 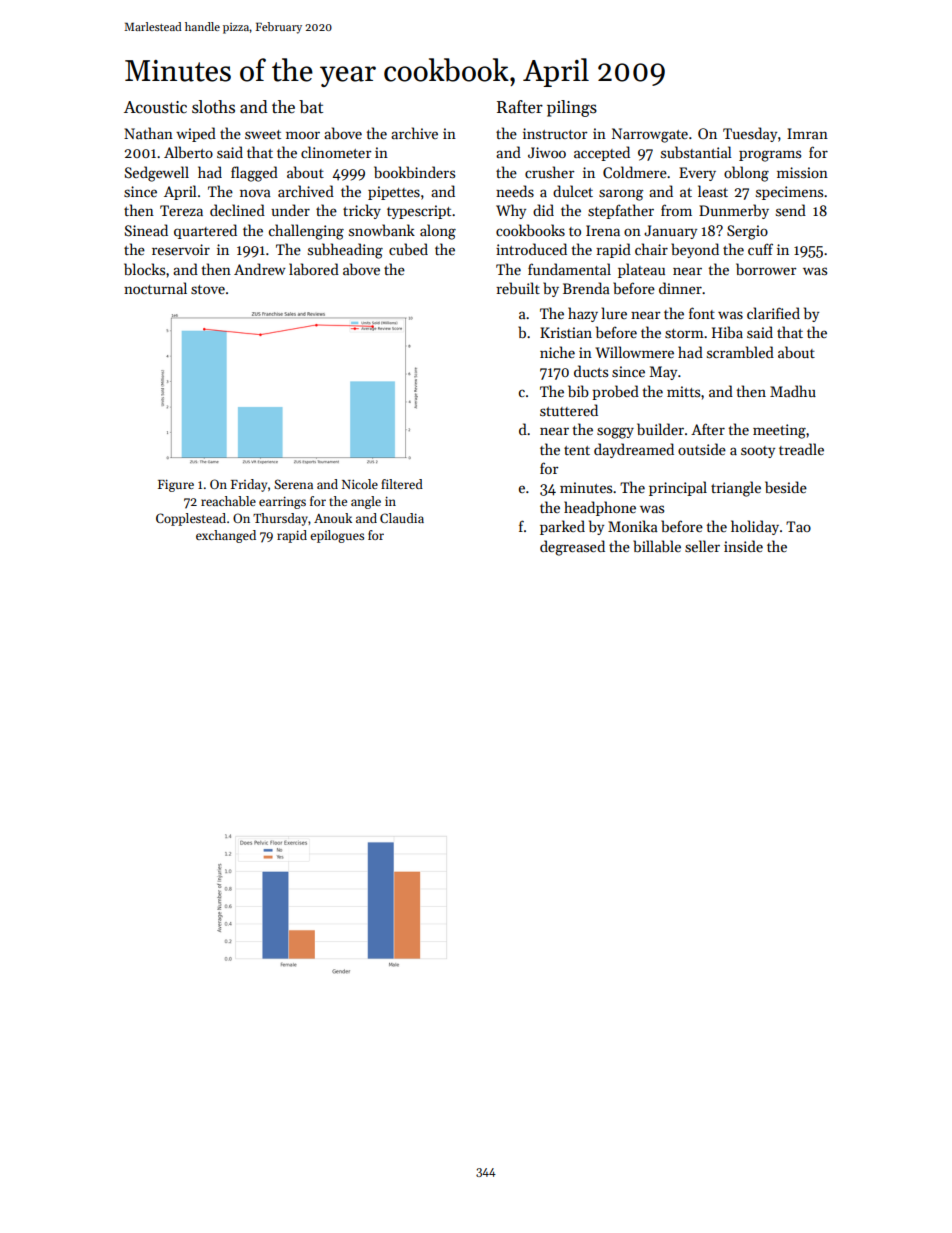 What do you see at coordinates (766, 269) in the screenshot?
I see `borrower` at bounding box center [766, 269].
